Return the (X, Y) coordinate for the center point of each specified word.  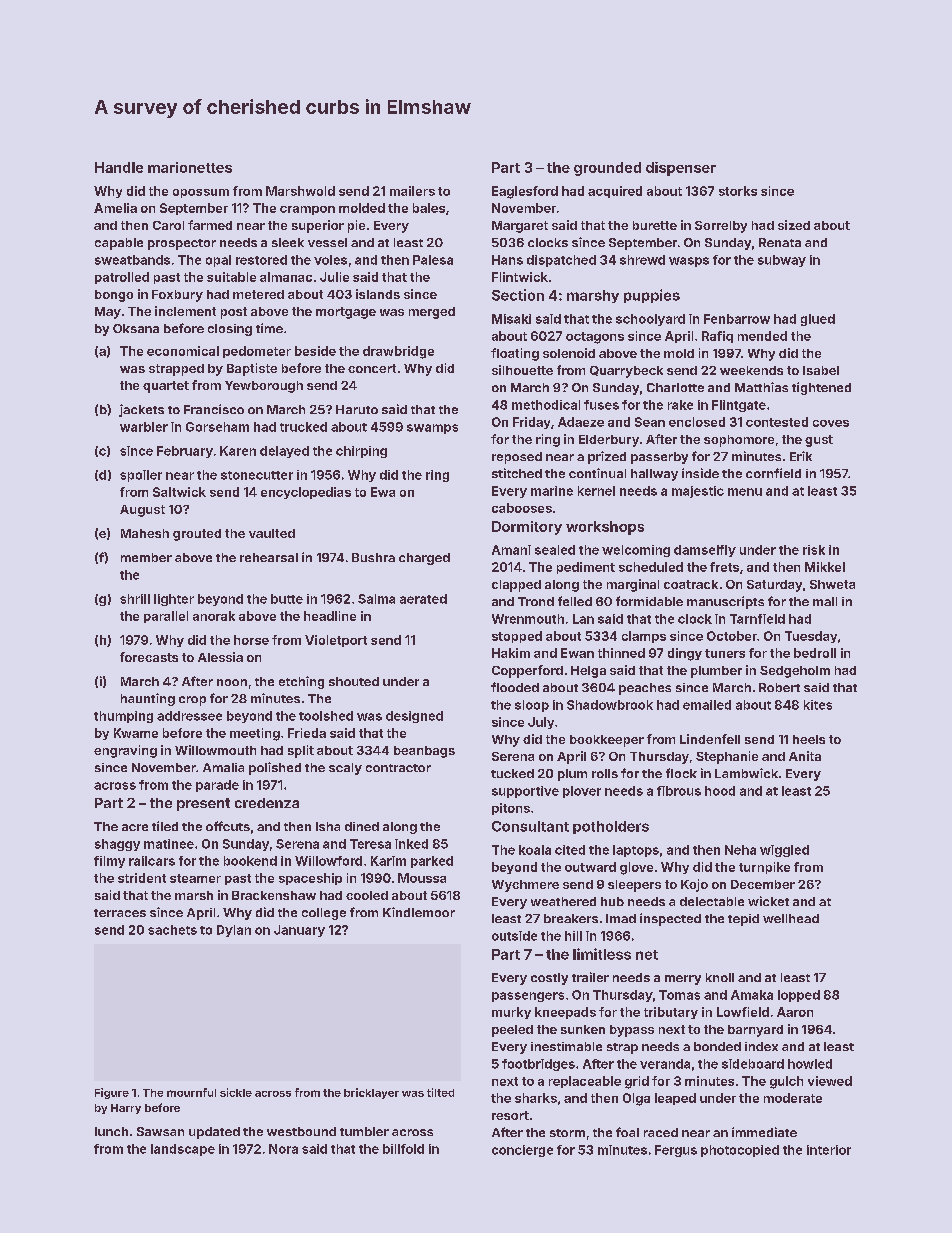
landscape (183, 1150)
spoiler (141, 476)
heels (809, 739)
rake (680, 405)
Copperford (527, 671)
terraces (120, 913)
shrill (135, 599)
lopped (799, 996)
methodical (546, 405)
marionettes (190, 167)
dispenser (681, 169)
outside (514, 936)
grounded (607, 169)
